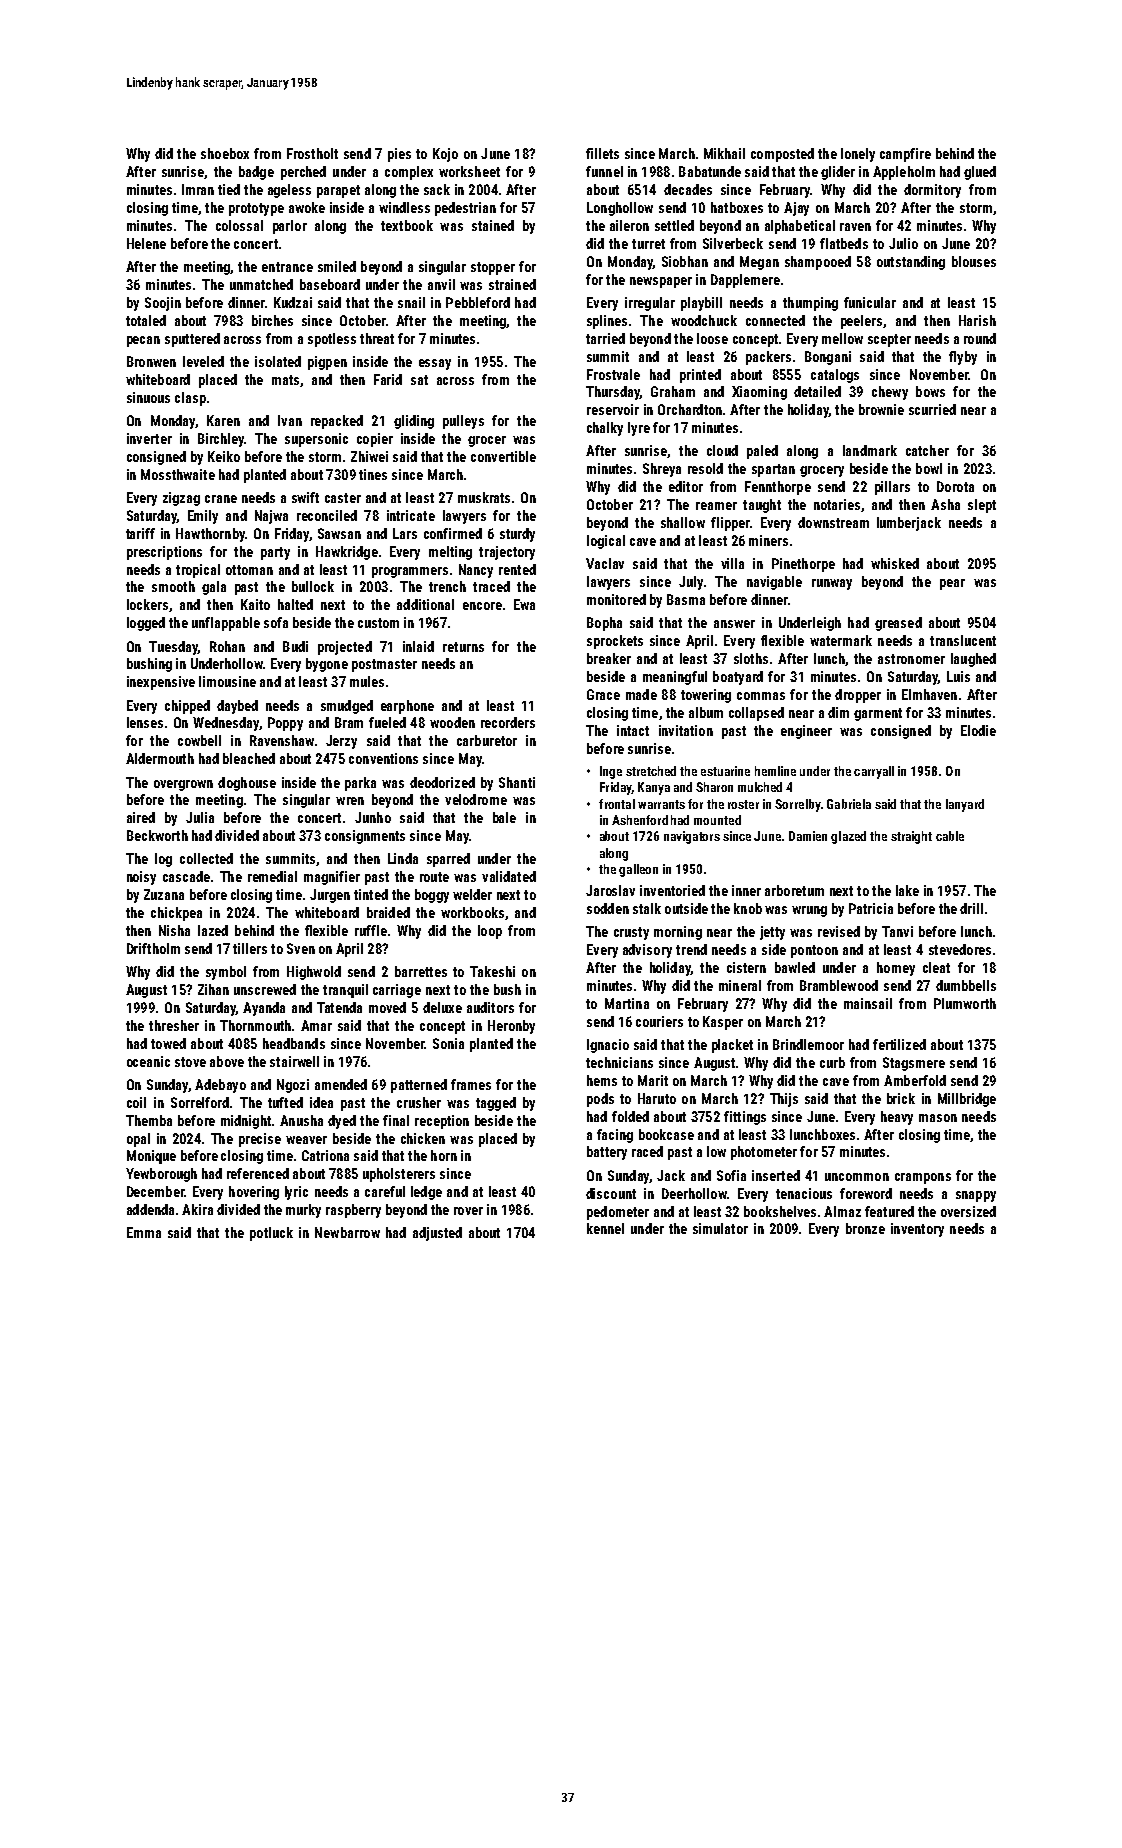  Describe the element at coordinates (332, 878) in the screenshot. I see `magnifier` at that location.
